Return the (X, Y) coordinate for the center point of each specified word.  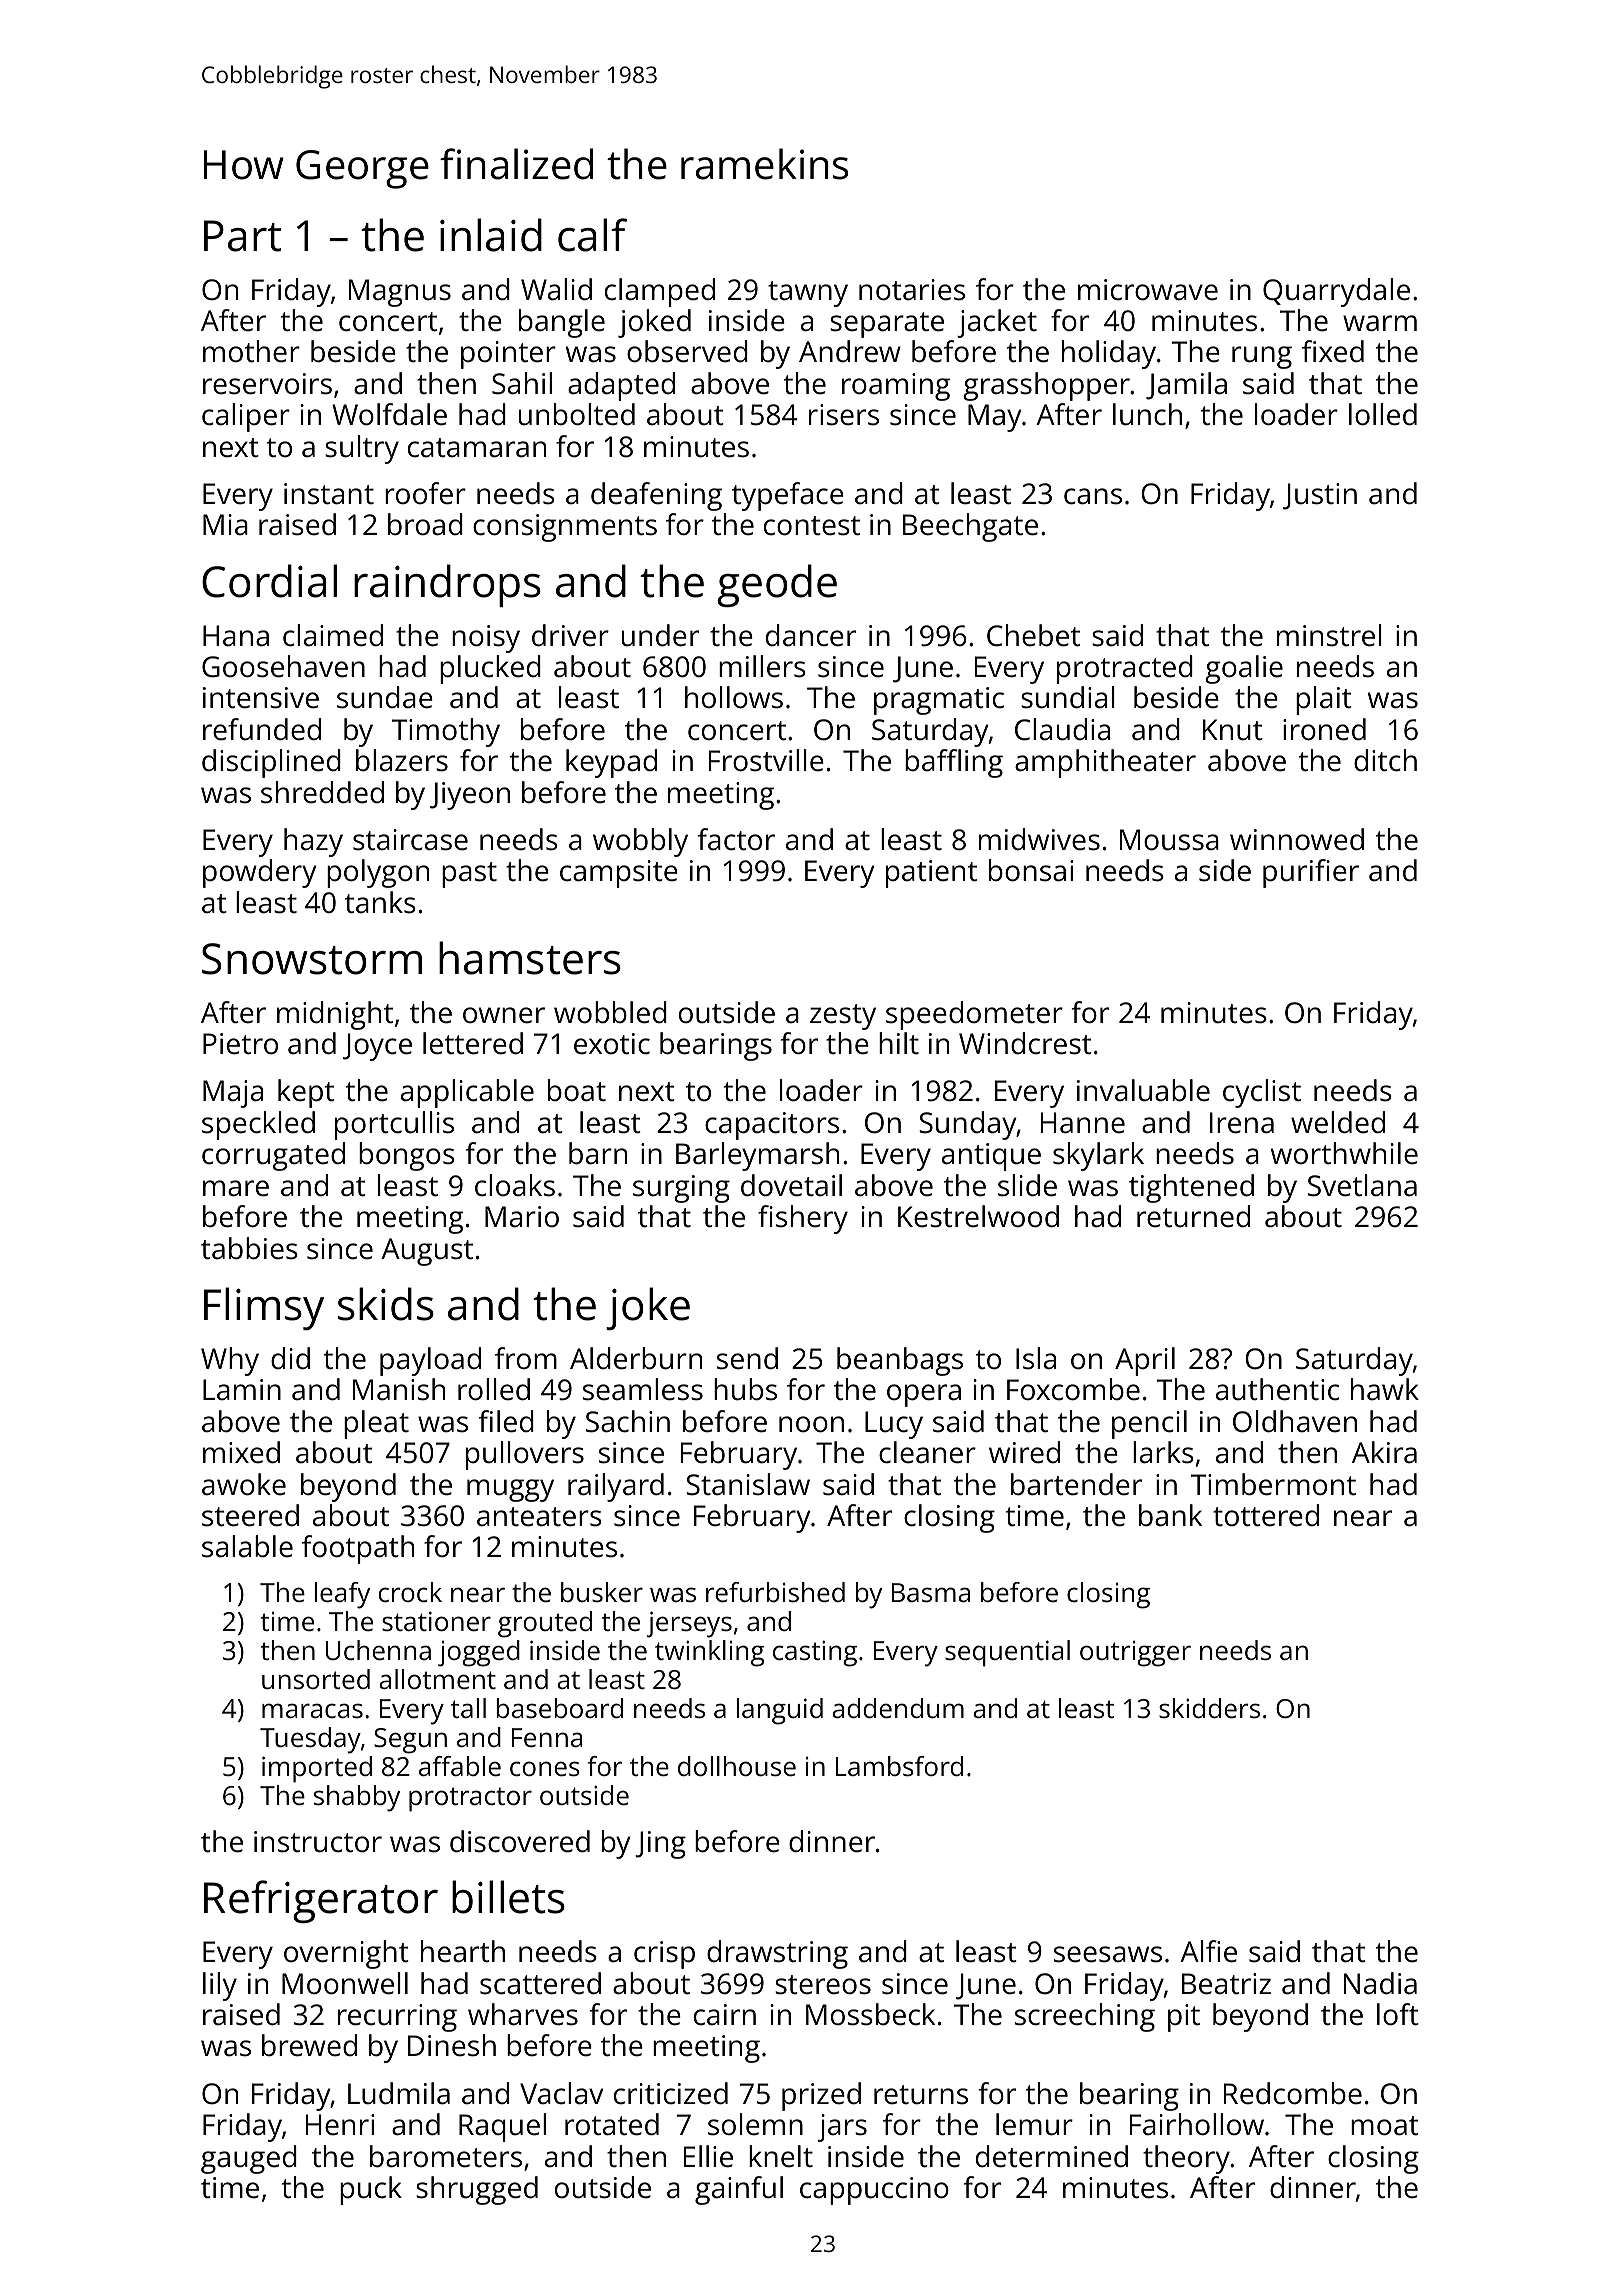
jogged (479, 1653)
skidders (1209, 1708)
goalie (1244, 669)
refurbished (775, 1592)
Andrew (850, 351)
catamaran (477, 448)
